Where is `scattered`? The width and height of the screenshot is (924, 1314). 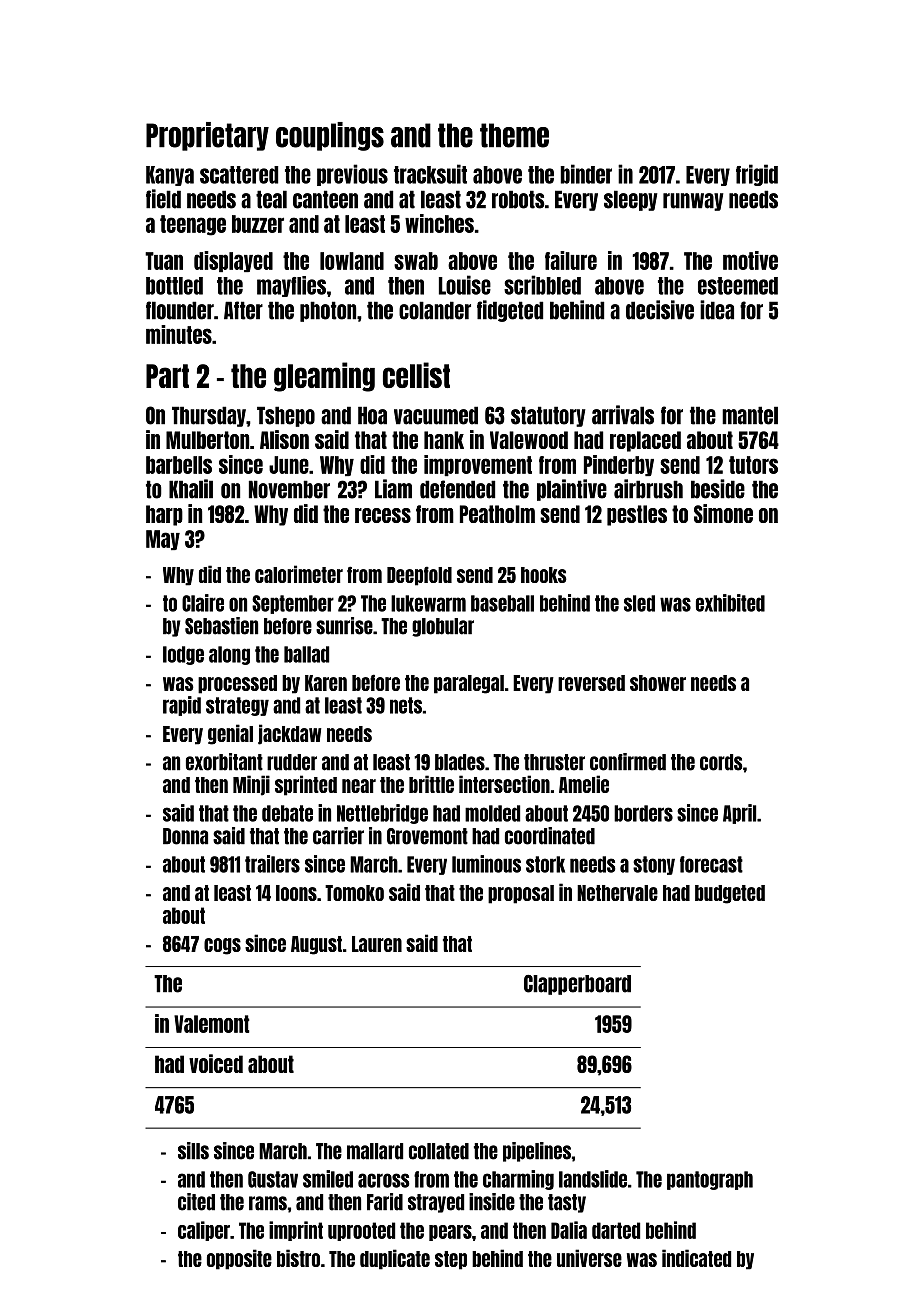
scattered is located at coordinates (239, 175).
